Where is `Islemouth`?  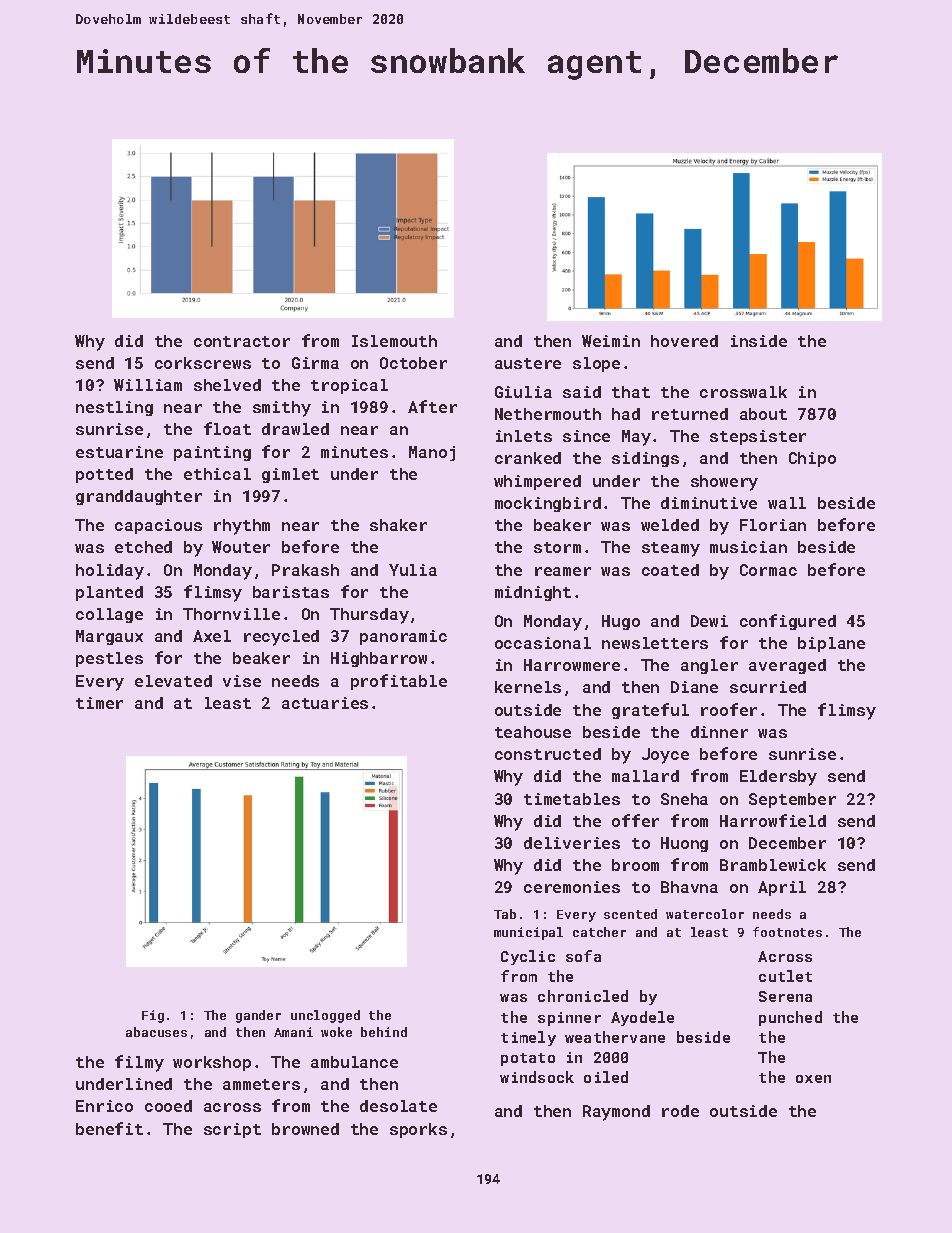 Islemouth is located at coordinates (394, 341).
